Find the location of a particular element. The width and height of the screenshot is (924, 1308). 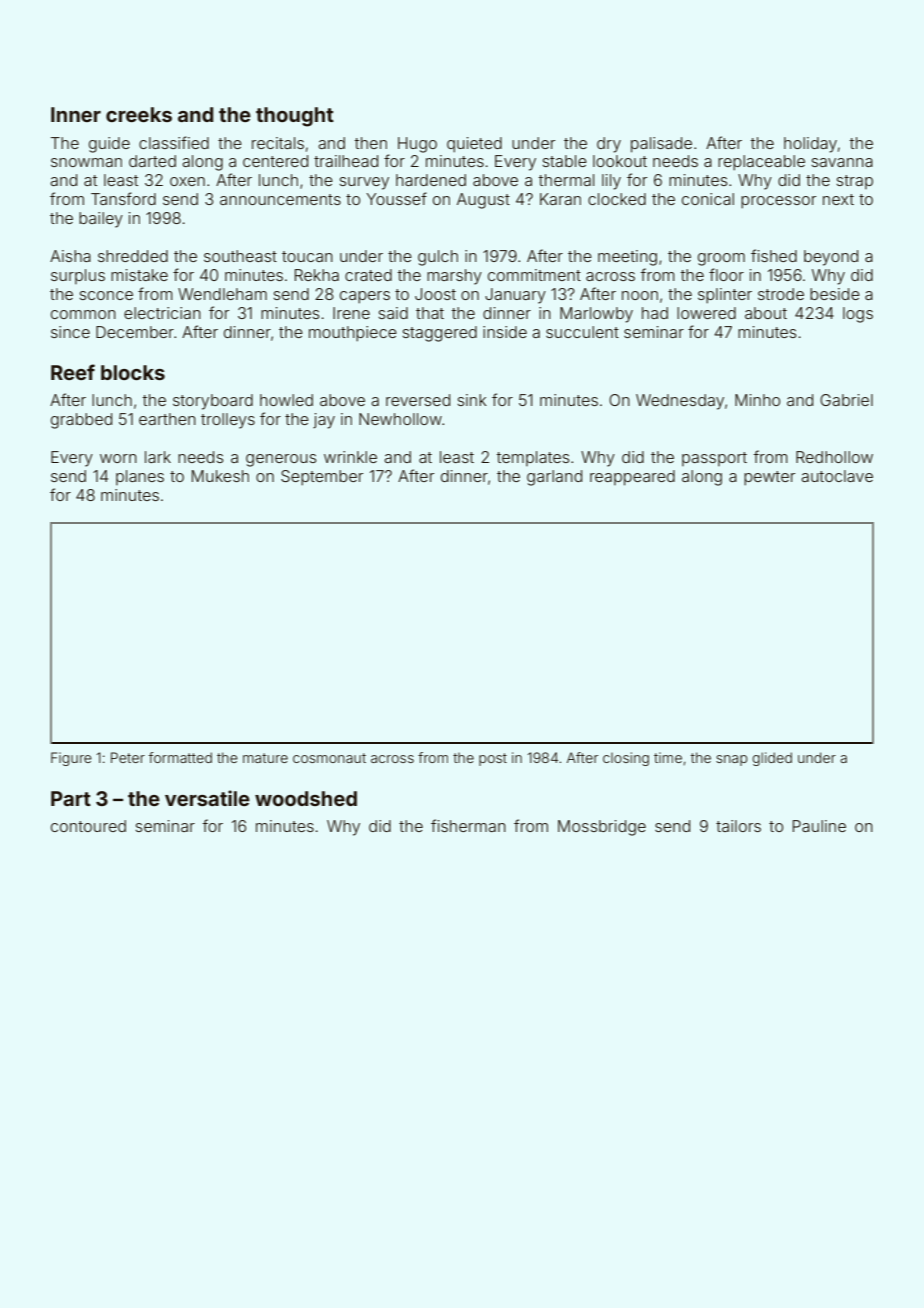

garland is located at coordinates (554, 478).
